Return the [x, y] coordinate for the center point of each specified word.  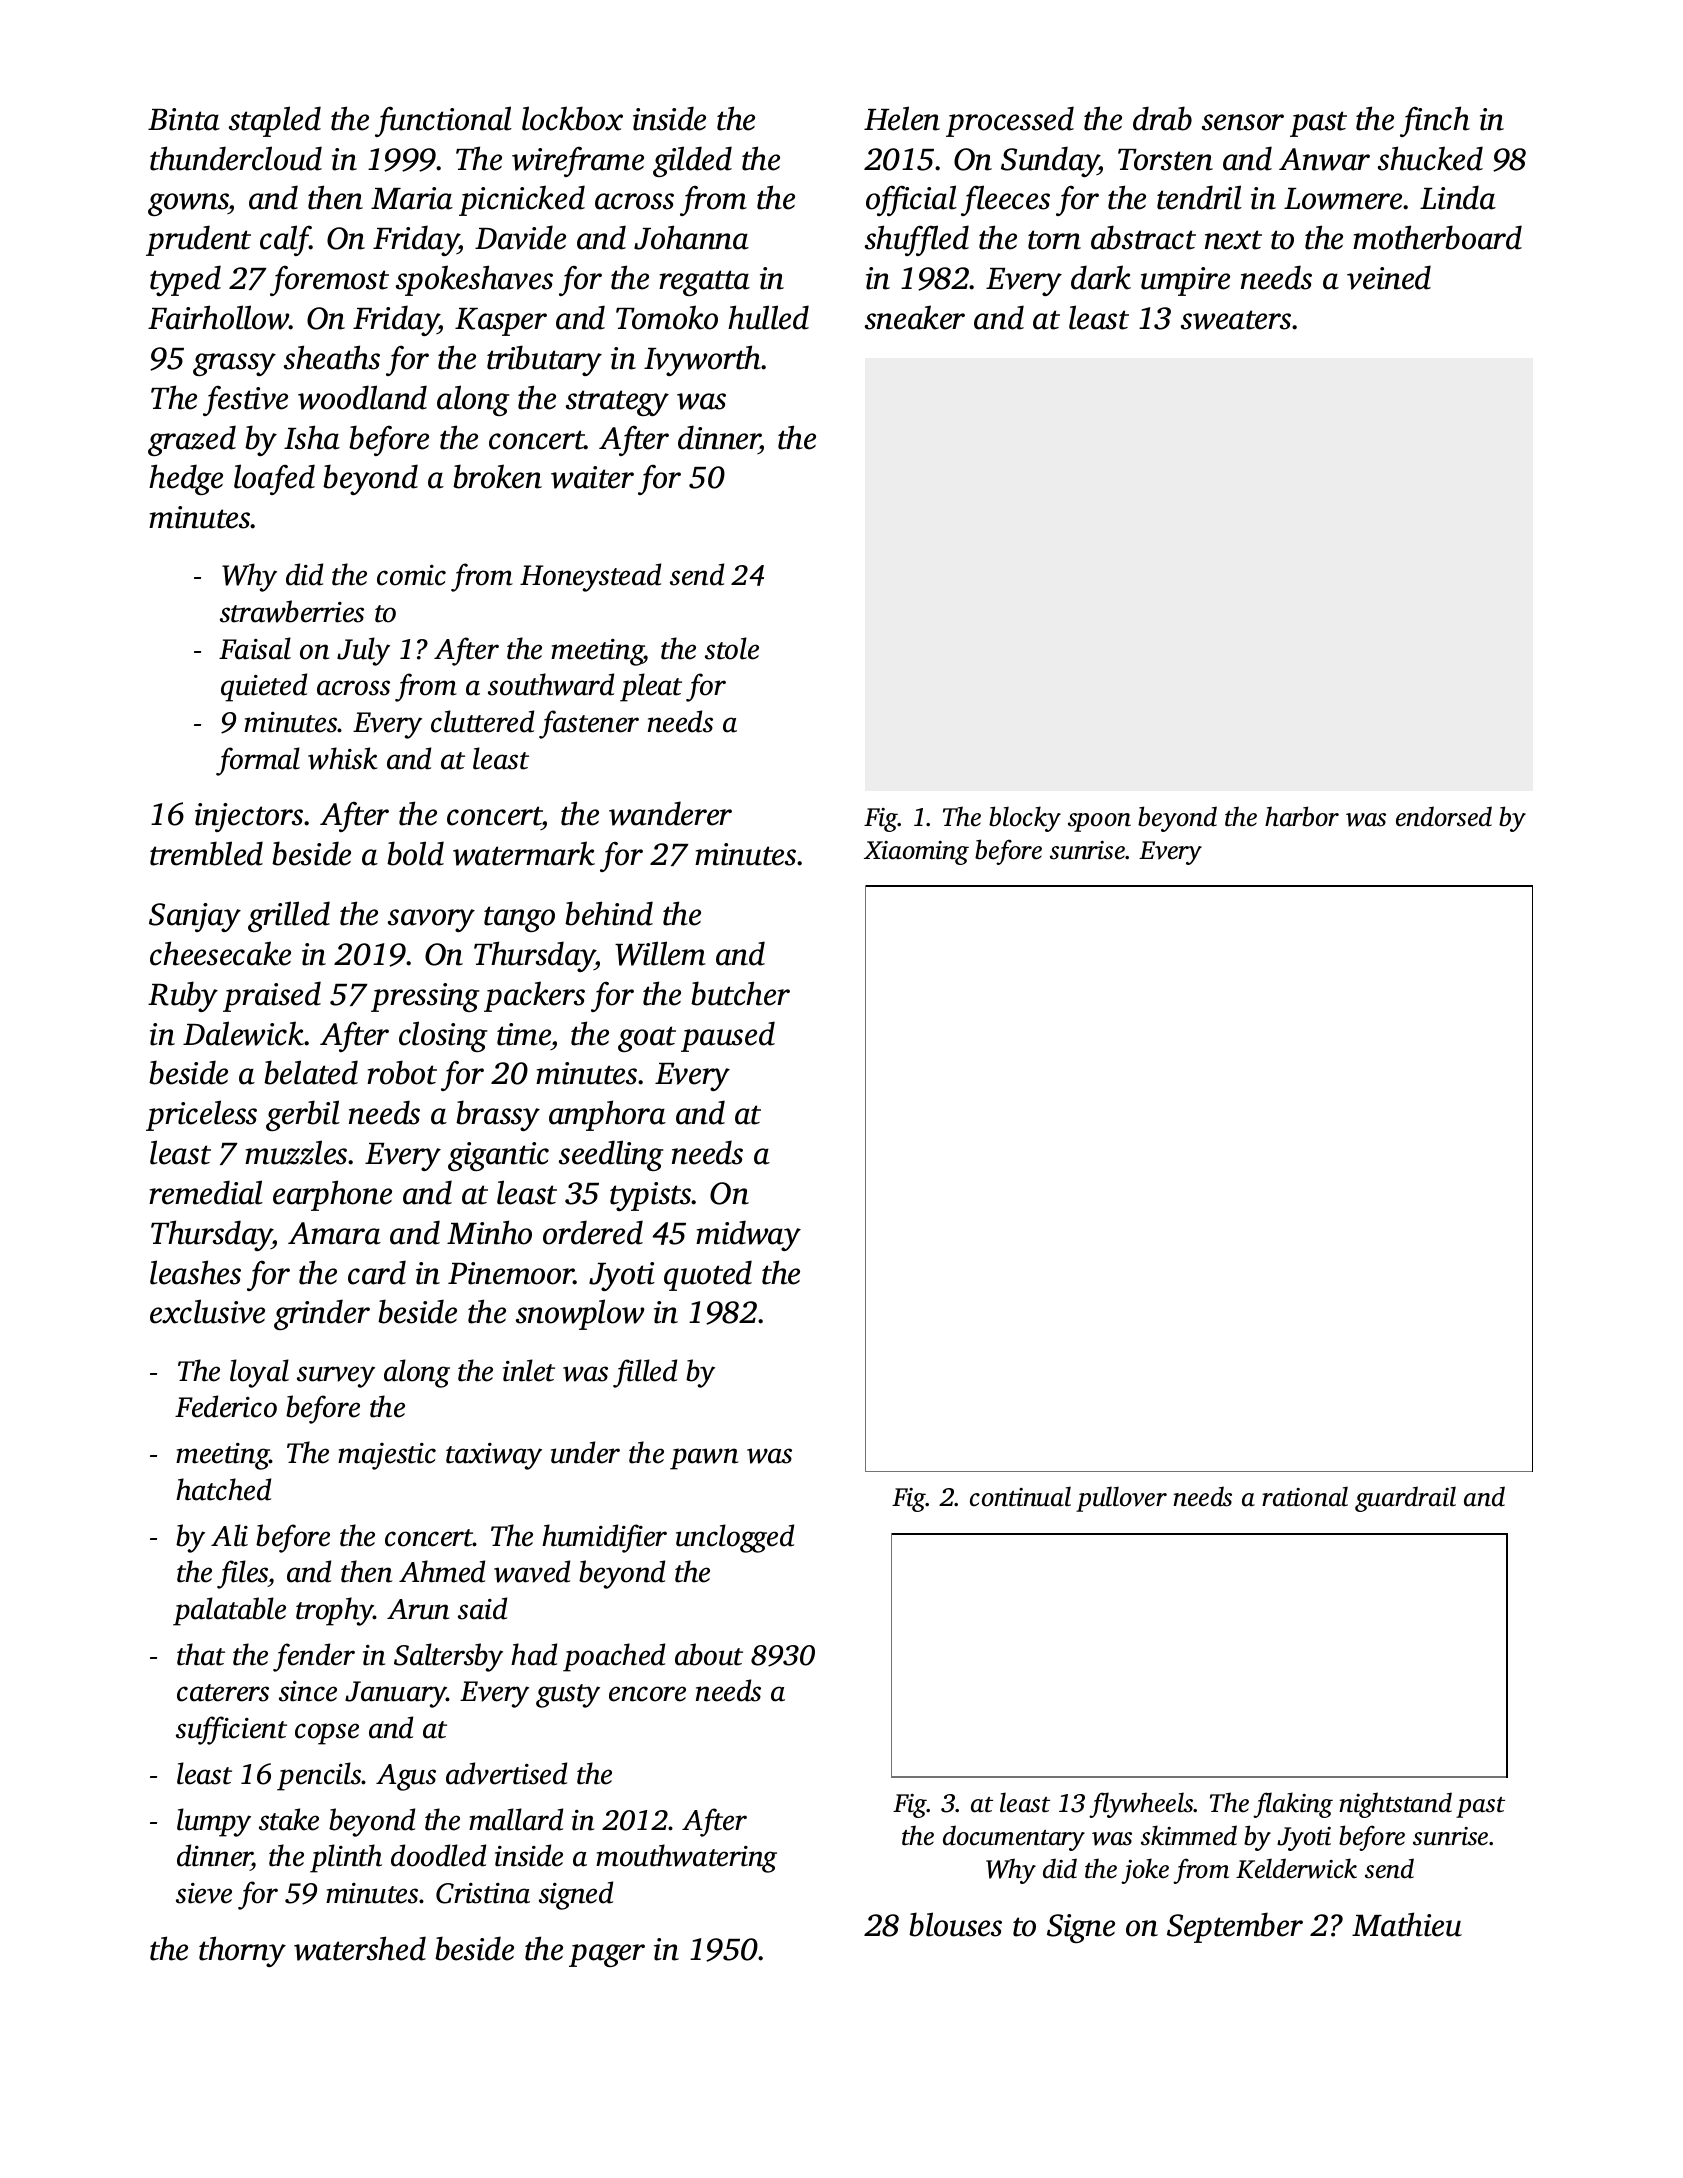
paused [728, 1036]
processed [1010, 121]
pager [607, 1955]
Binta [184, 119]
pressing [425, 997]
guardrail [1405, 1499]
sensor [1243, 122]
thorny [242, 1951]
